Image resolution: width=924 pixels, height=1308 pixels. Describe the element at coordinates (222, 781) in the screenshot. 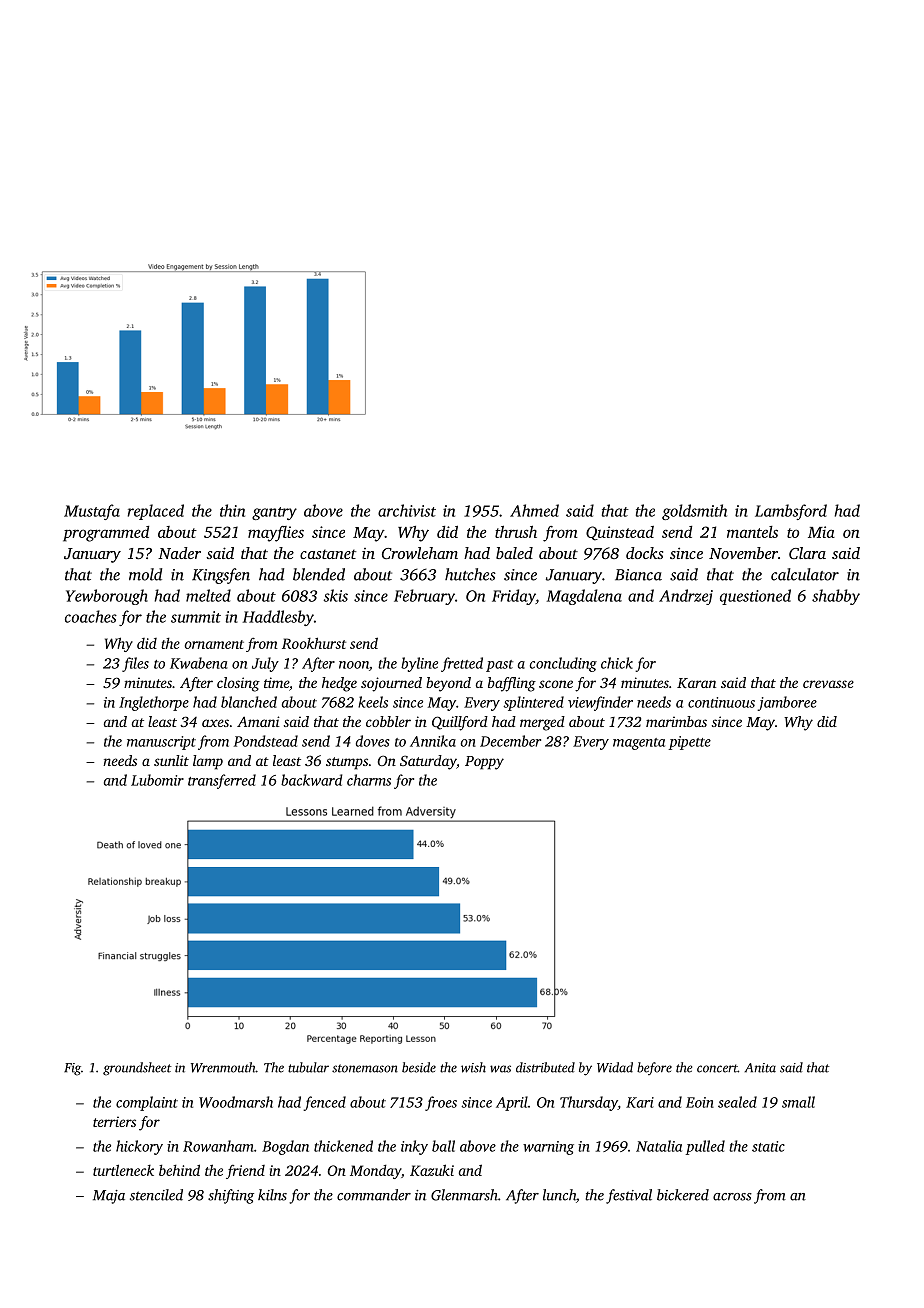

I see `transferred` at that location.
